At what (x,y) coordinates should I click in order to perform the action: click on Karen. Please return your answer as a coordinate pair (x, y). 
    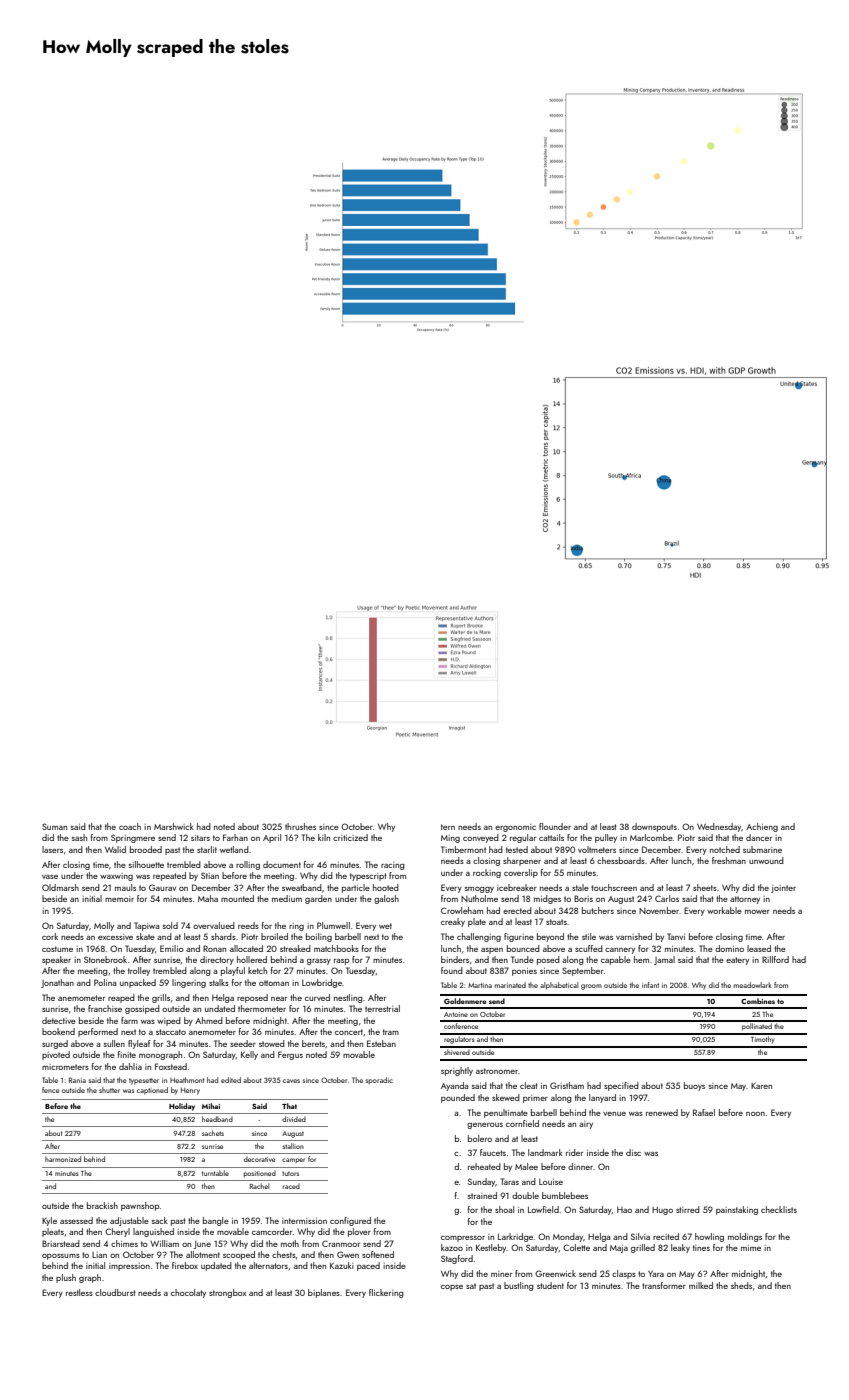
    Looking at the image, I should click on (761, 1085).
